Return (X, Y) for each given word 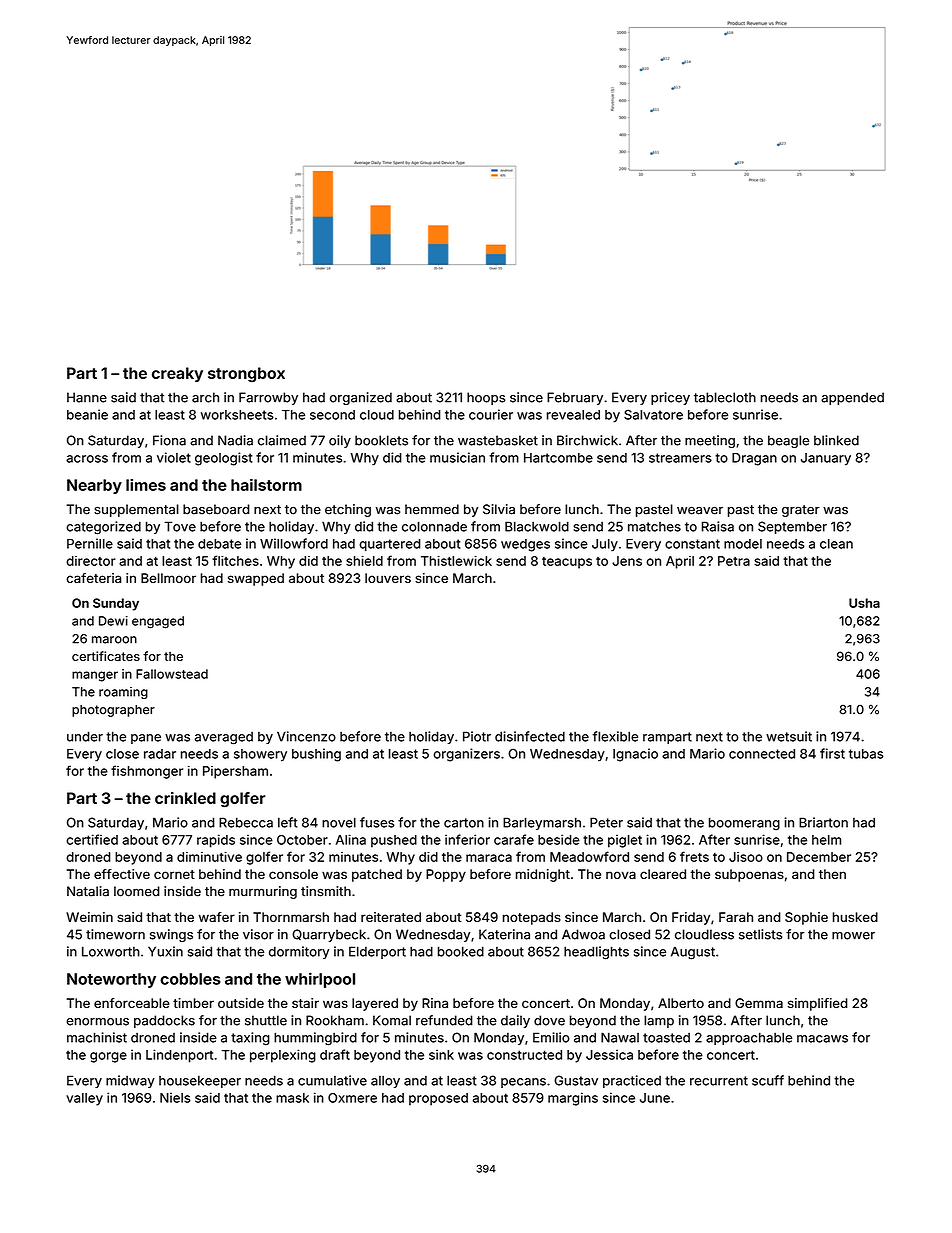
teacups (567, 563)
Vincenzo (306, 736)
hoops (486, 398)
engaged (158, 622)
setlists (760, 934)
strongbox (246, 374)
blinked (836, 440)
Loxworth (111, 951)
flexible (615, 736)
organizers (466, 755)
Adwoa (583, 934)
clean (836, 544)
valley (84, 1099)
